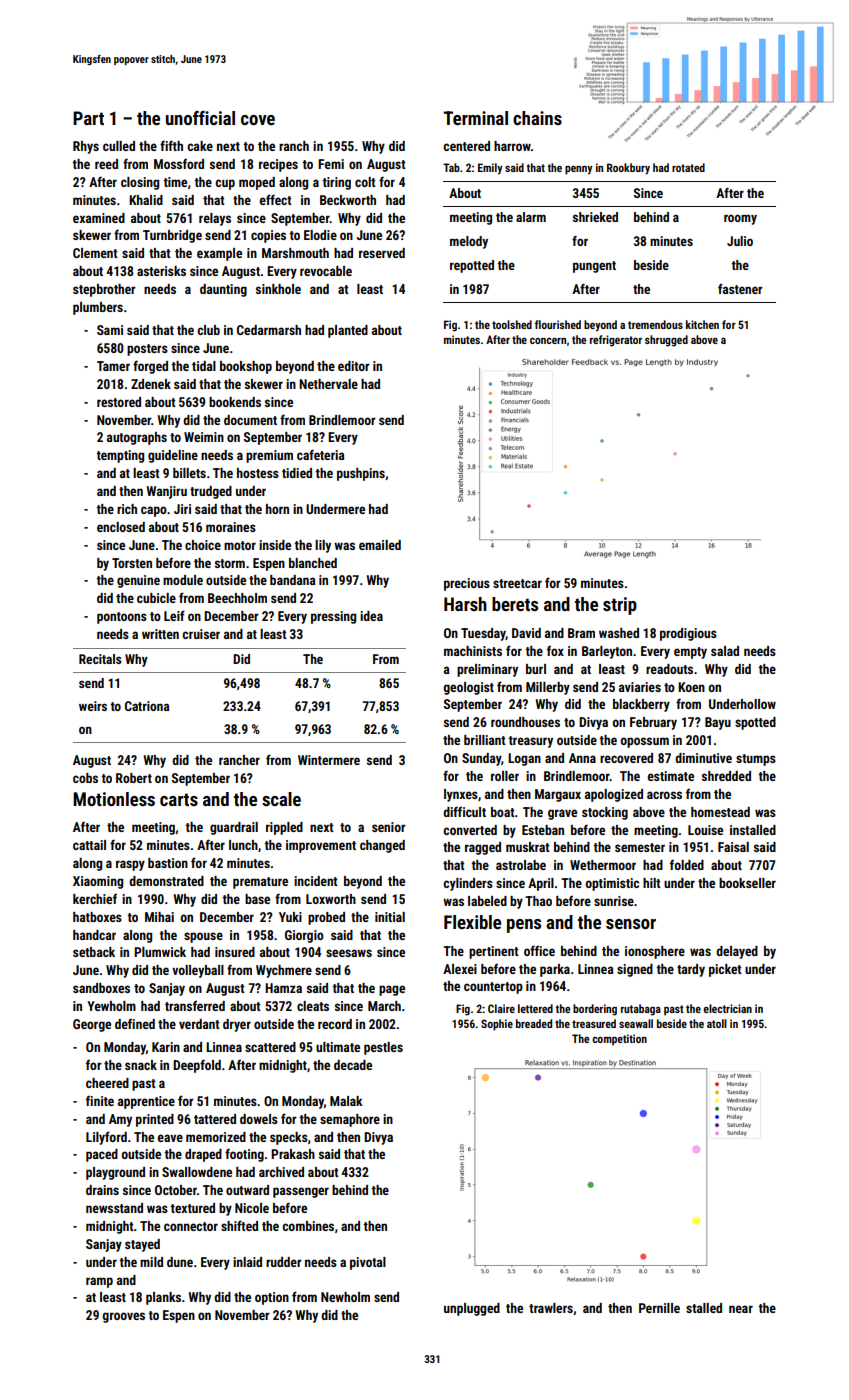 This screenshot has width=849, height=1400. What do you see at coordinates (237, 1025) in the screenshot?
I see `dryer` at bounding box center [237, 1025].
